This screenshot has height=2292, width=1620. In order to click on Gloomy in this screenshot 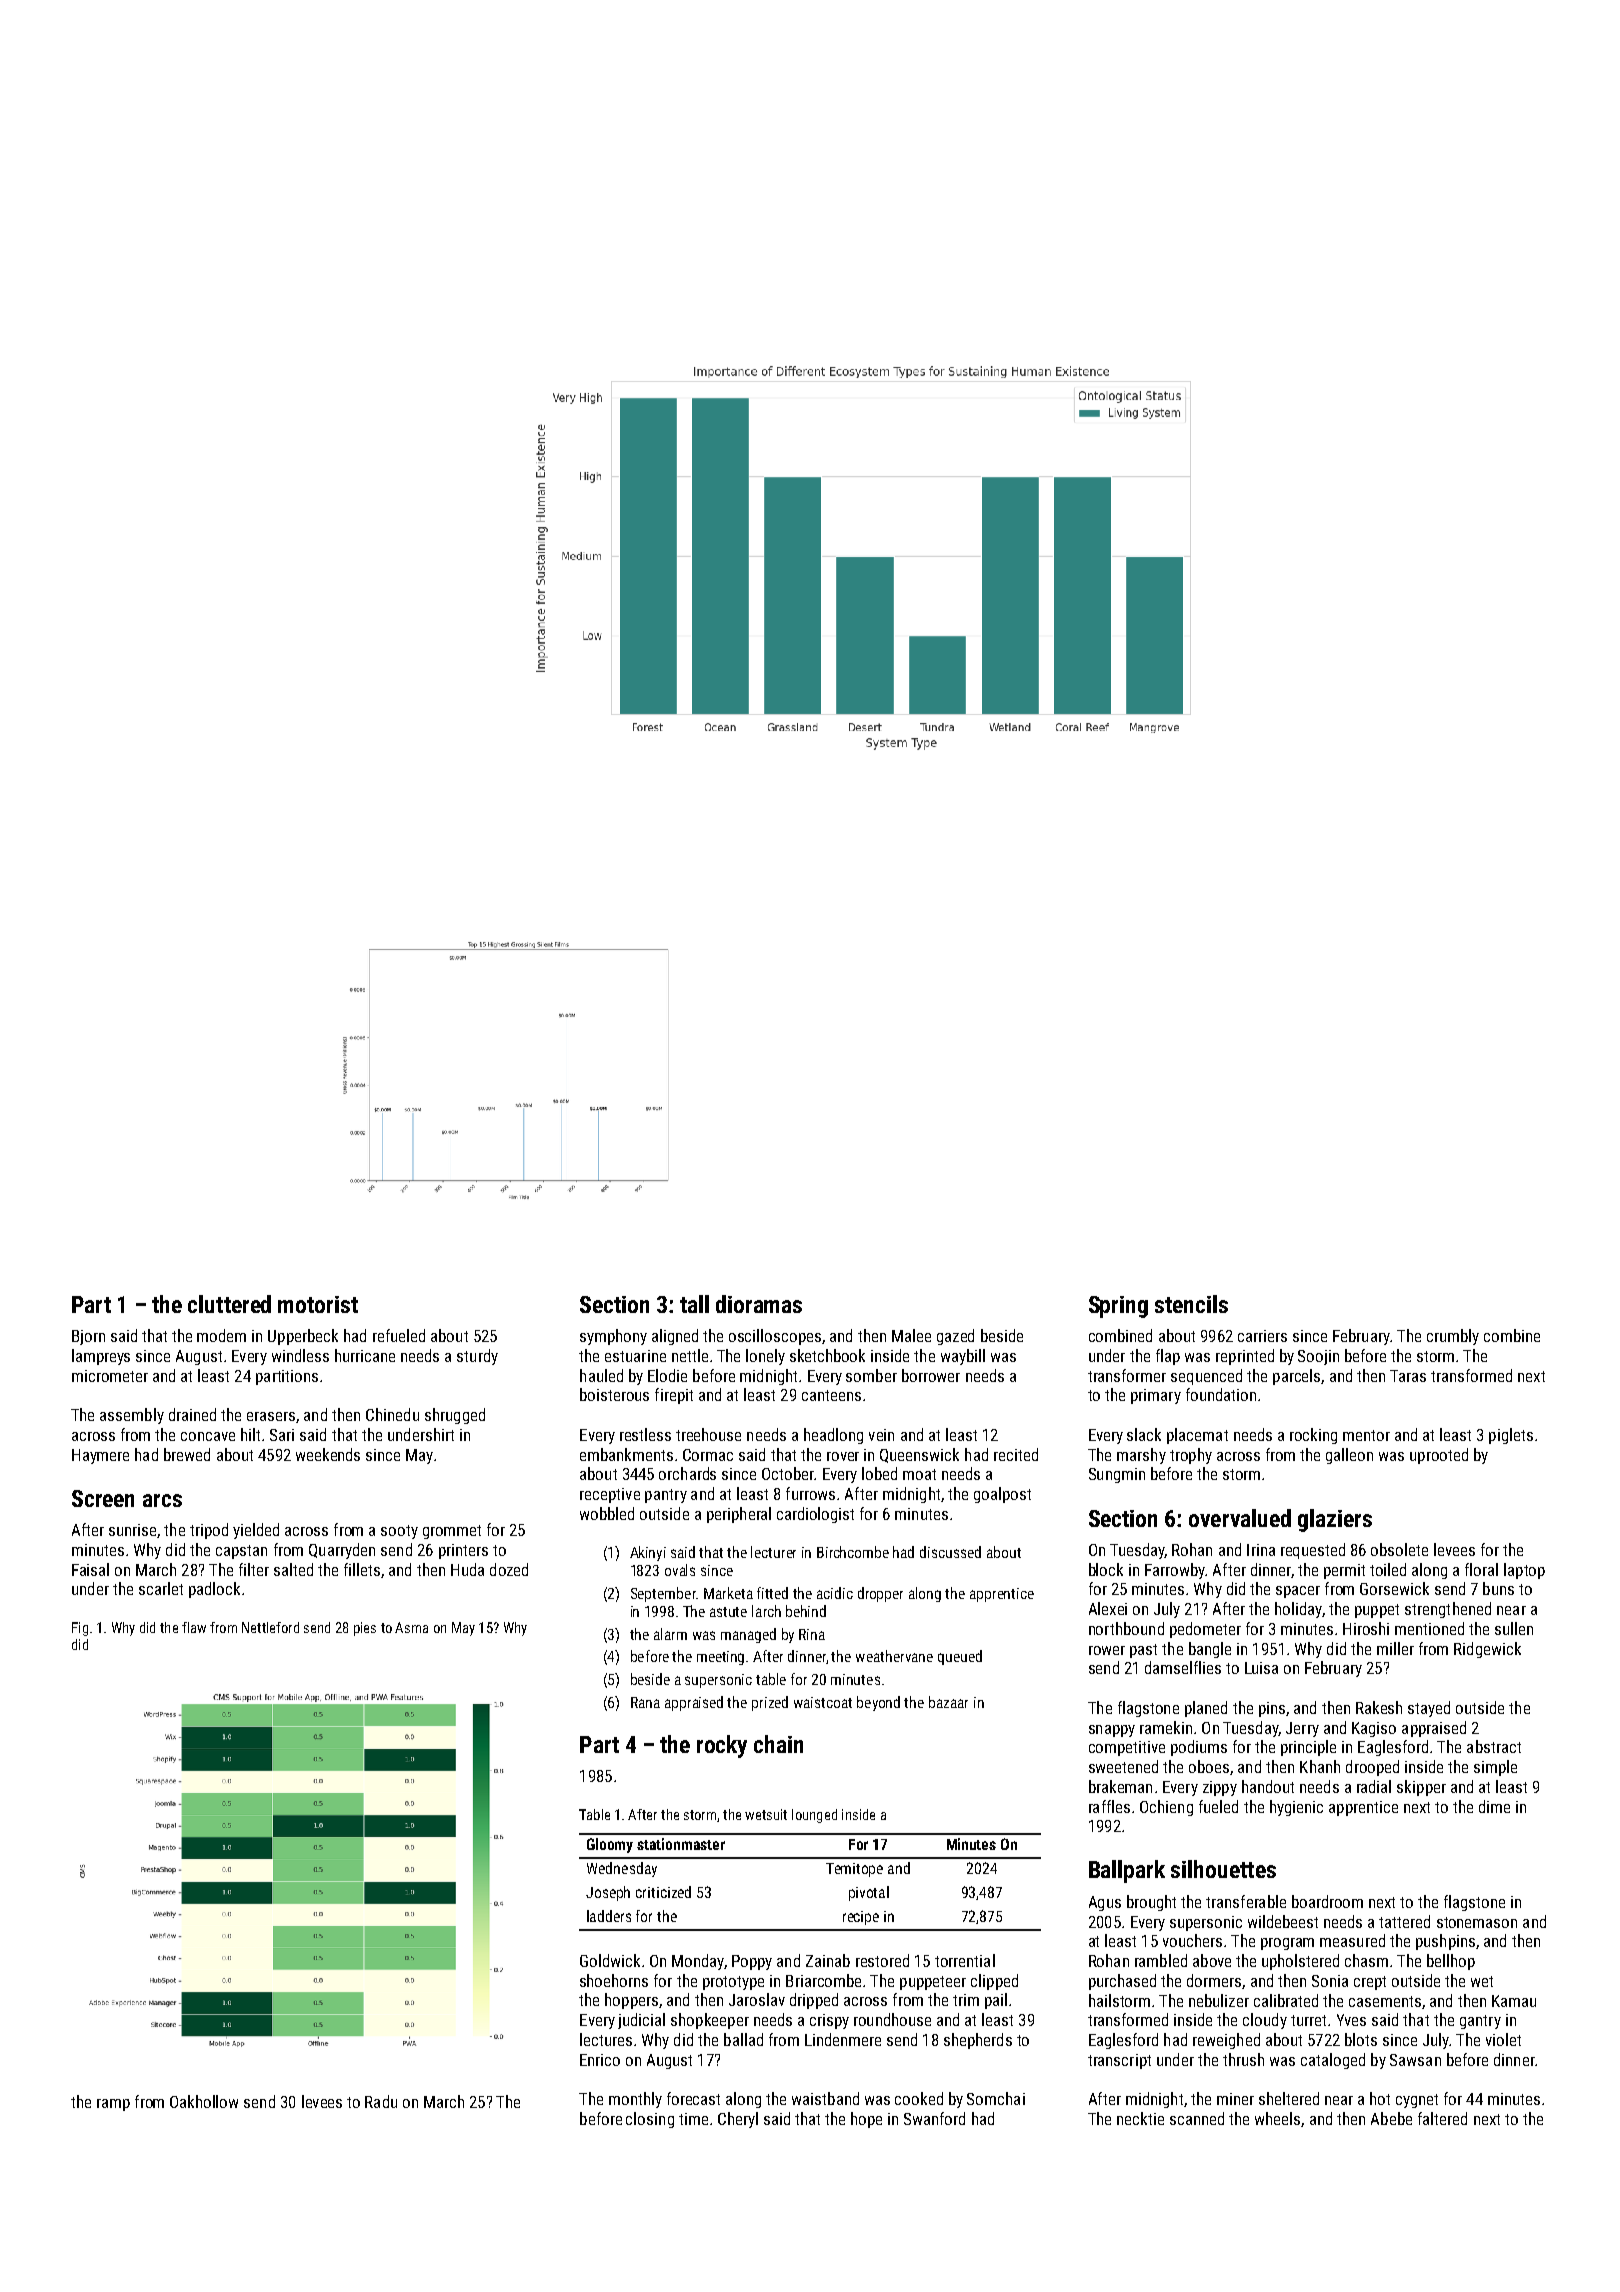, I will do `click(610, 1845)`.
